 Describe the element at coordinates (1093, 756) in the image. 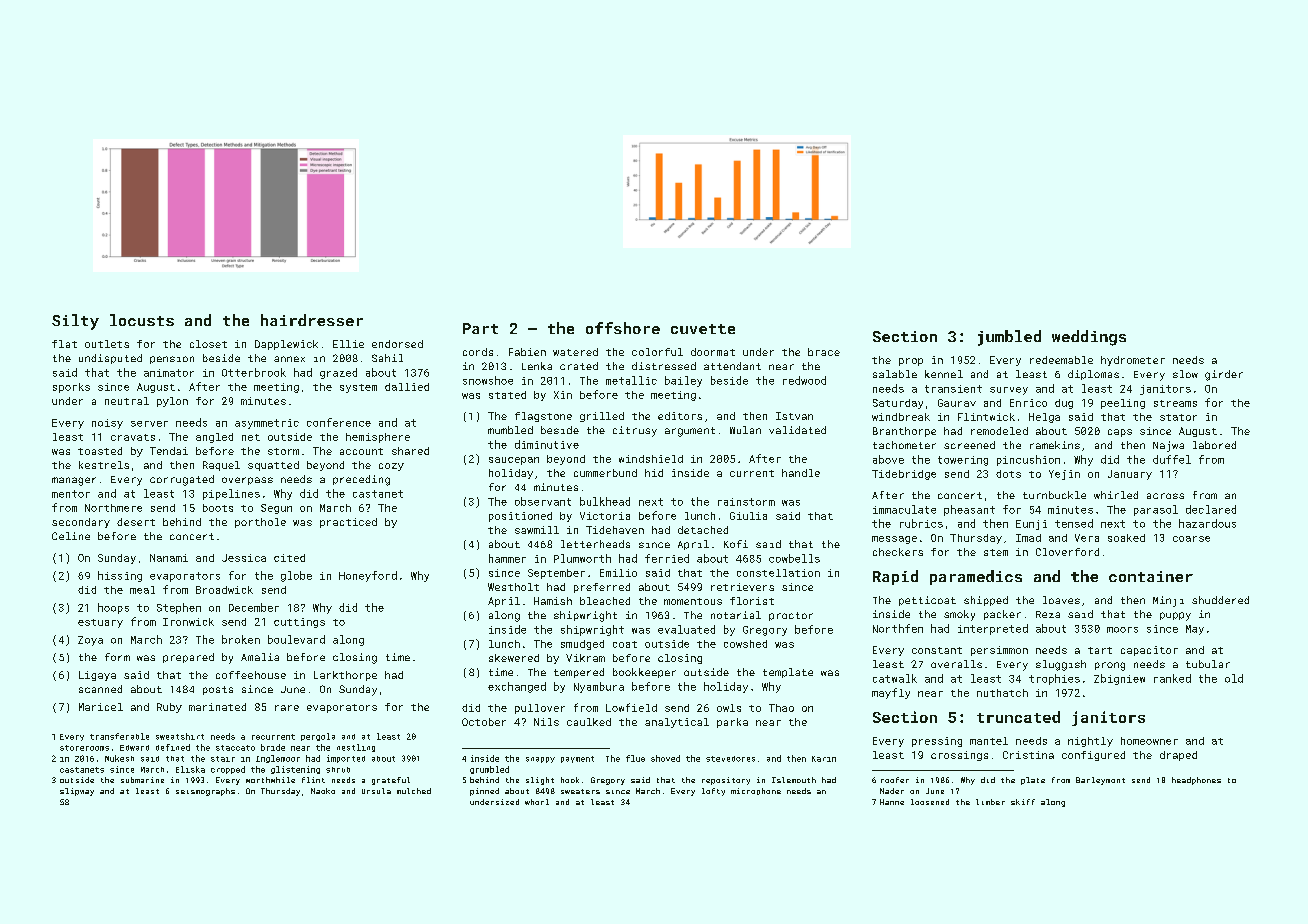

I see `configured` at that location.
